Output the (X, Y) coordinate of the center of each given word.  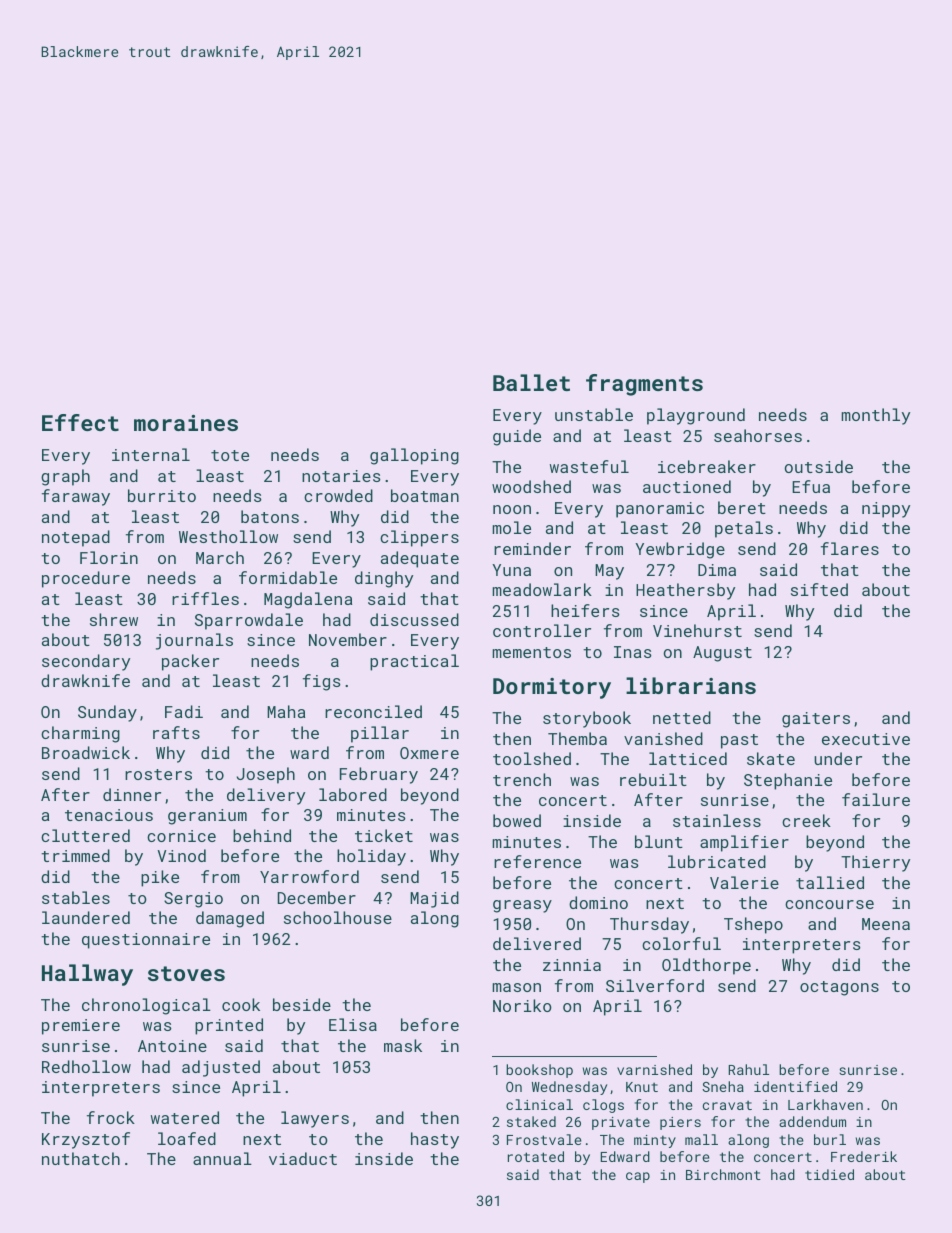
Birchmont (723, 1174)
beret (742, 507)
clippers (419, 538)
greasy (522, 906)
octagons (839, 988)
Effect (80, 422)
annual (222, 1158)
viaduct (303, 1158)
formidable (288, 577)
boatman (425, 495)
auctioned (687, 486)
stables (76, 897)
